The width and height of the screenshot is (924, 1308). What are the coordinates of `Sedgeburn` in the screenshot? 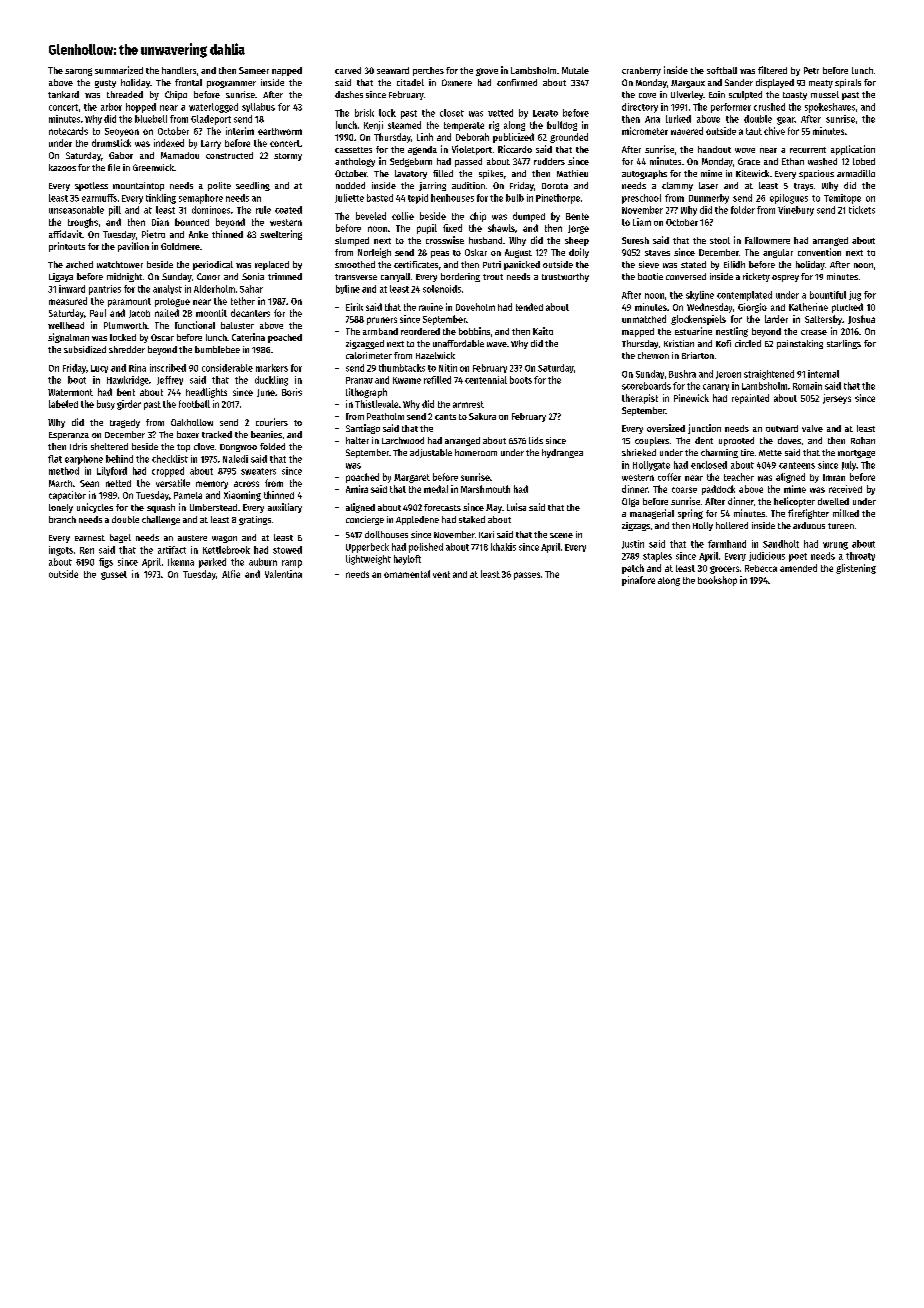 It's located at (411, 162).
